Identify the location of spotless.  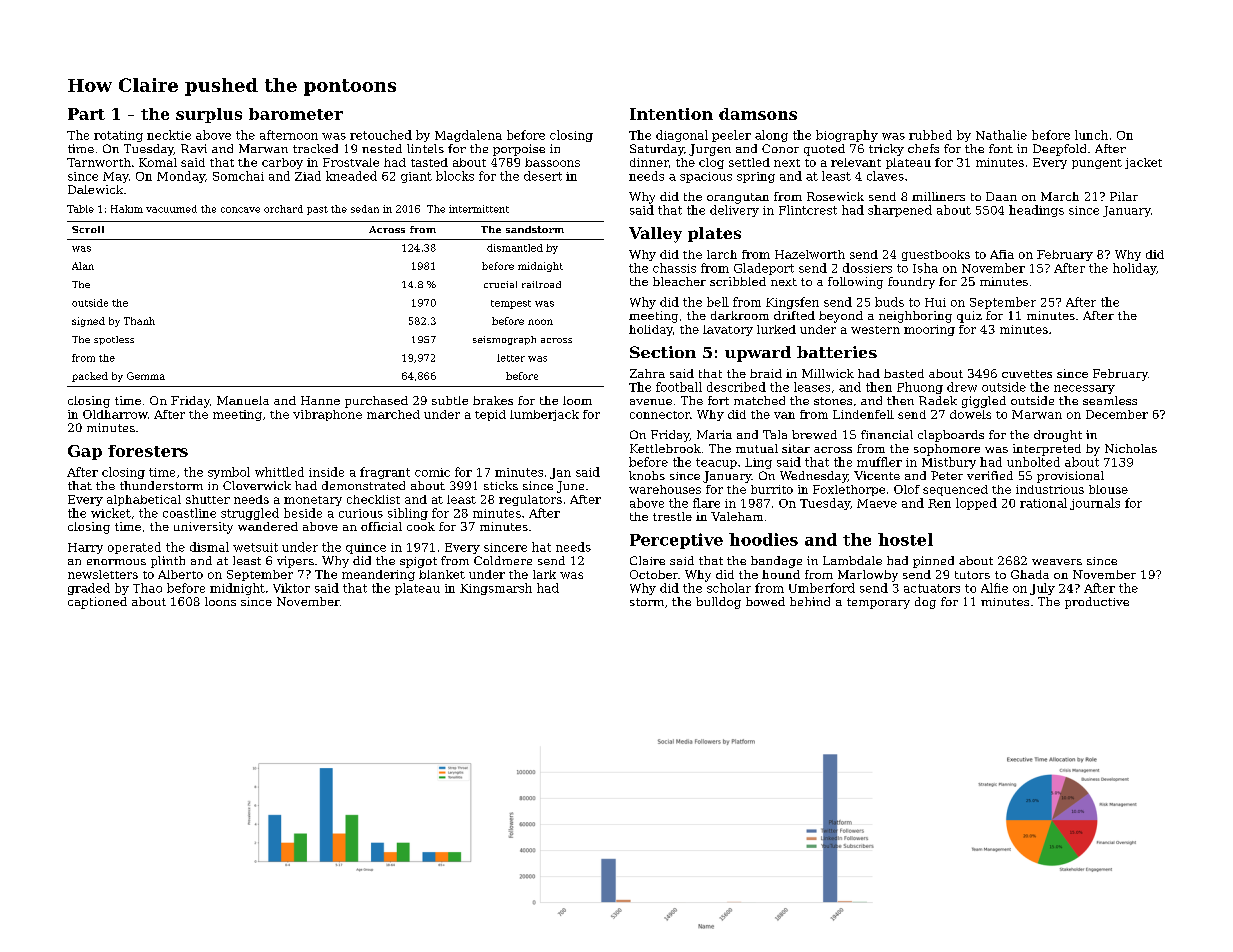
(114, 340).
